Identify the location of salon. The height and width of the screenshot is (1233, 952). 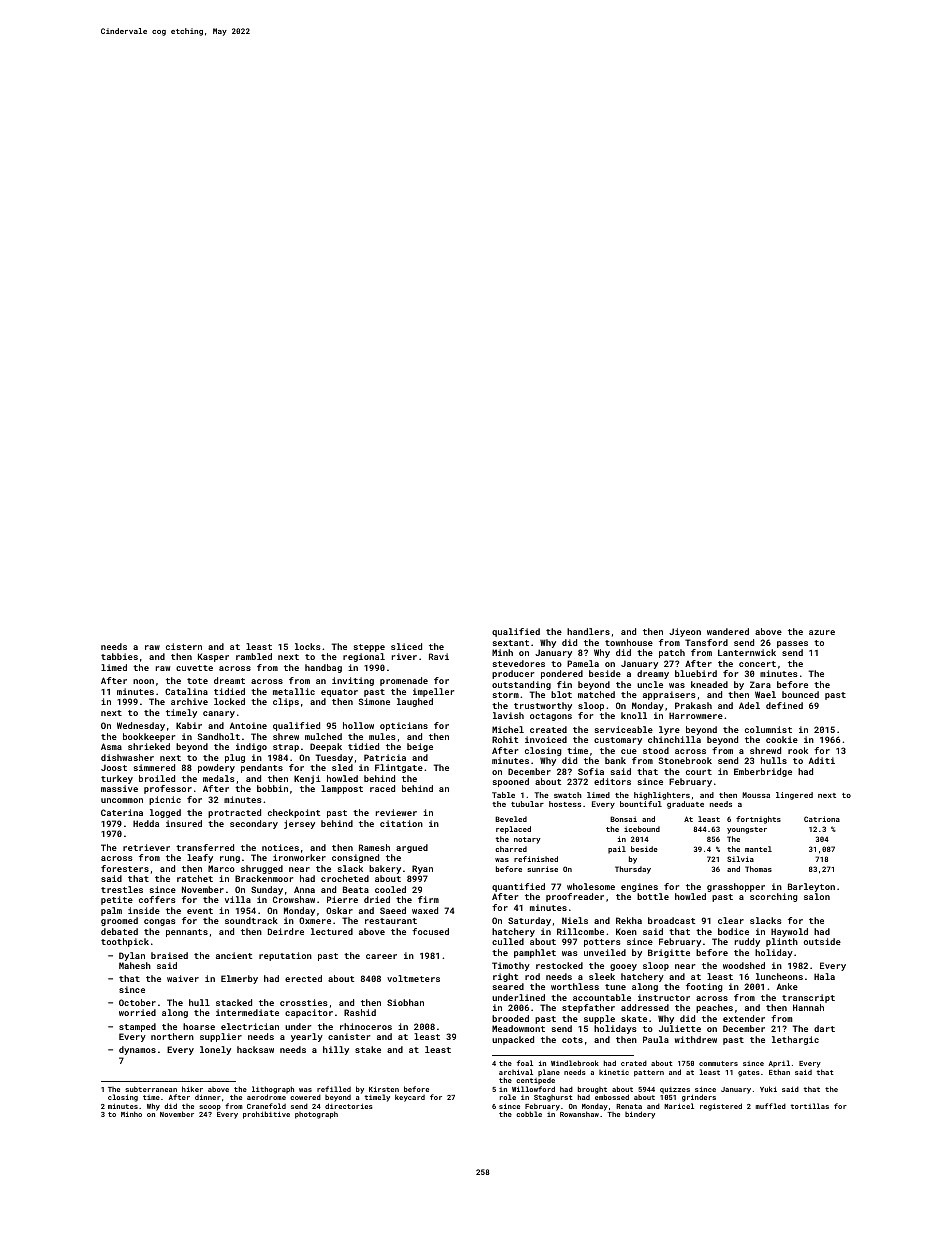
(817, 896).
